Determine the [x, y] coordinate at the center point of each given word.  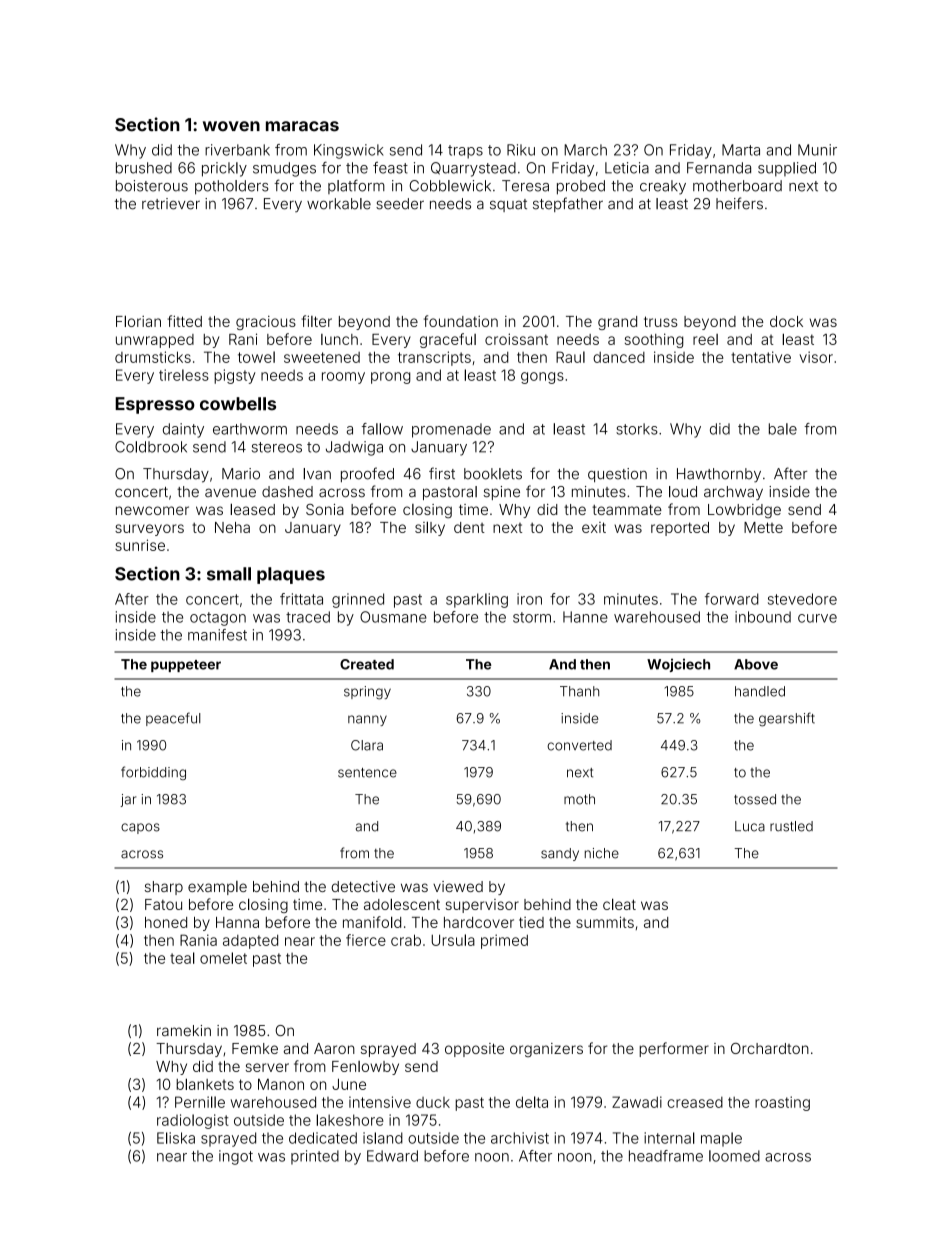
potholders [231, 187]
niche [602, 853]
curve [817, 618]
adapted [250, 942]
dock [786, 321]
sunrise [140, 545]
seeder [400, 204]
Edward [392, 1156]
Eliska [176, 1138]
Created [367, 664]
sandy [560, 854]
